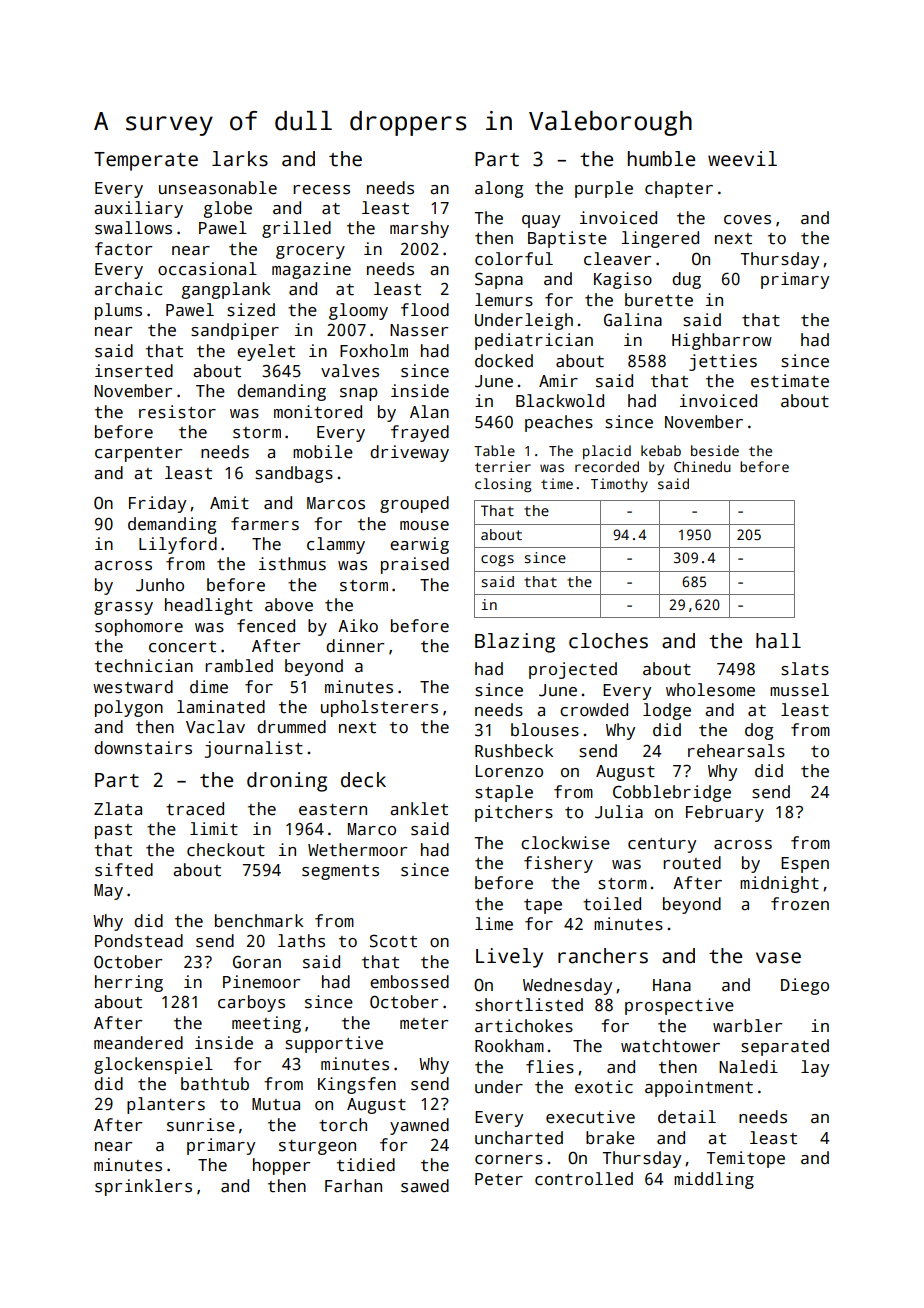 This screenshot has height=1308, width=924. I want to click on Timothy, so click(619, 485).
